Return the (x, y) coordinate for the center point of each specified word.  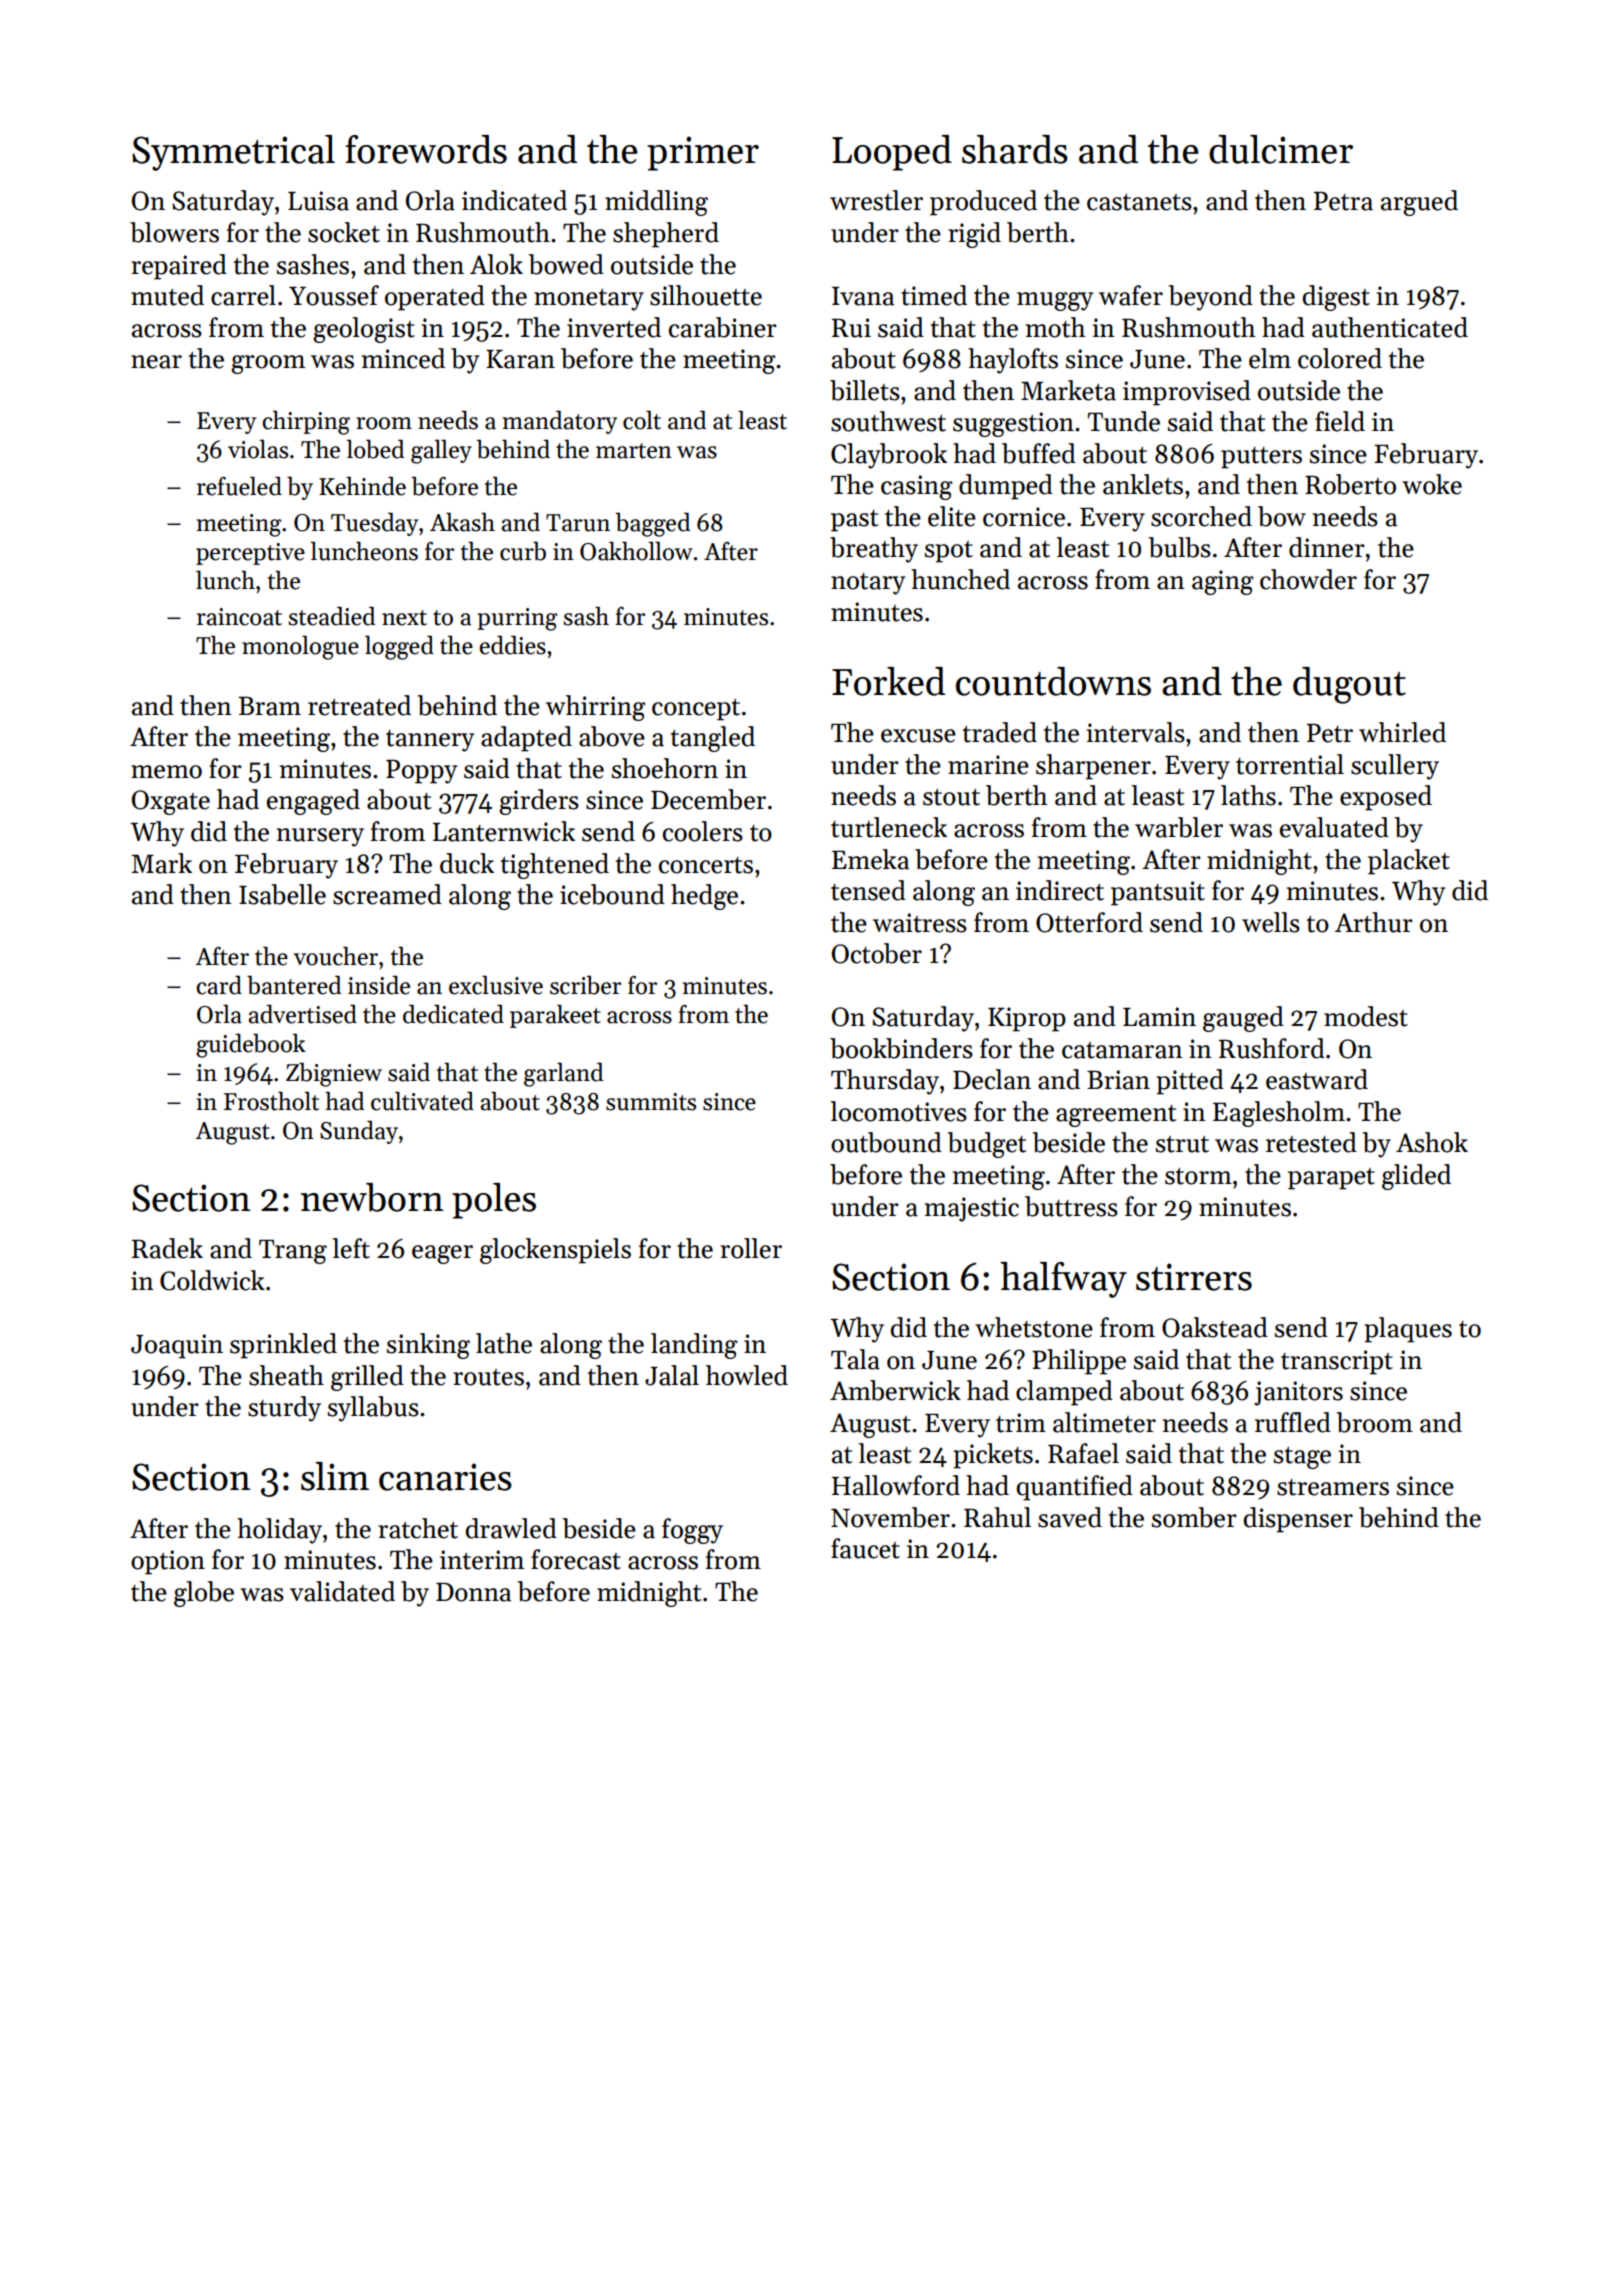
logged (399, 647)
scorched (1201, 516)
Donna (473, 1592)
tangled (713, 739)
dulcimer (1281, 149)
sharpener (1093, 767)
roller (751, 1248)
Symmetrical (233, 153)
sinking (428, 1346)
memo (166, 772)
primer (703, 153)
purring (517, 619)
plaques (1408, 1330)
